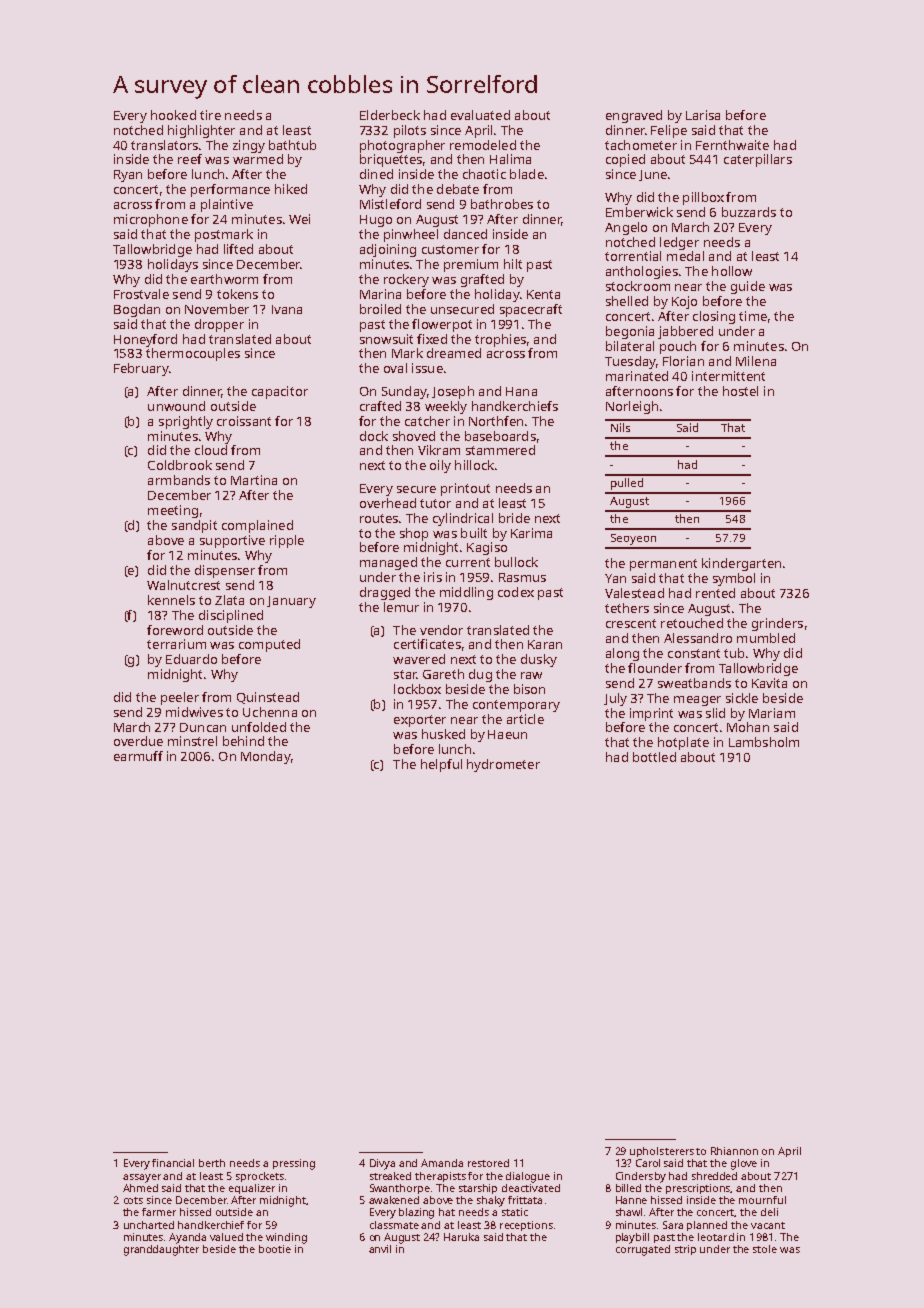 The width and height of the screenshot is (924, 1308). I want to click on corrugated, so click(643, 1250).
